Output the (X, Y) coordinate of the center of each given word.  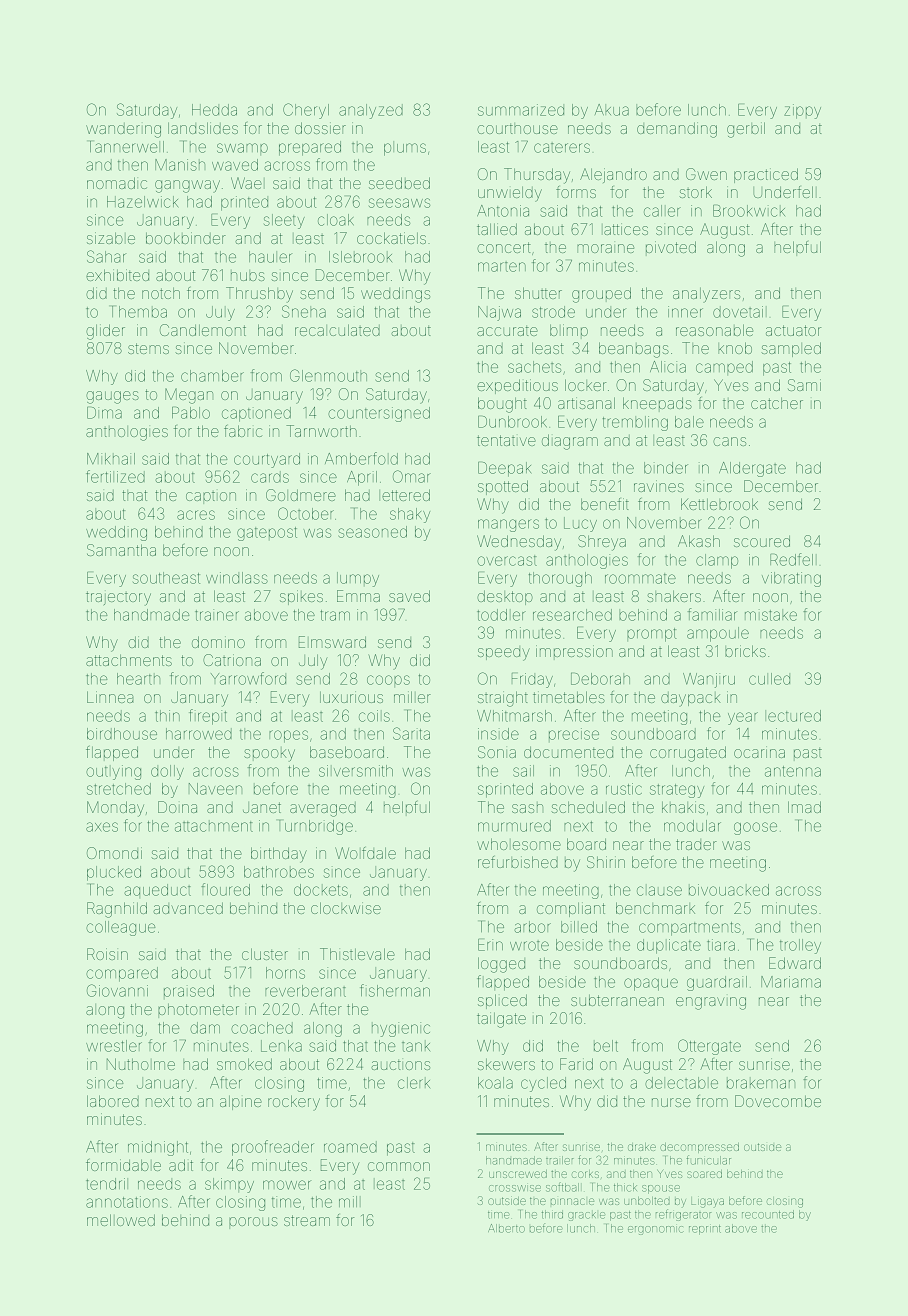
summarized (521, 110)
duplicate (669, 946)
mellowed (121, 1220)
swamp (242, 149)
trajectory (118, 598)
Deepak (504, 469)
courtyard (267, 460)
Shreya (602, 543)
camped (724, 368)
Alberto (506, 1228)
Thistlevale (357, 954)
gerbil (746, 130)
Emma (358, 596)
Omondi (114, 853)
